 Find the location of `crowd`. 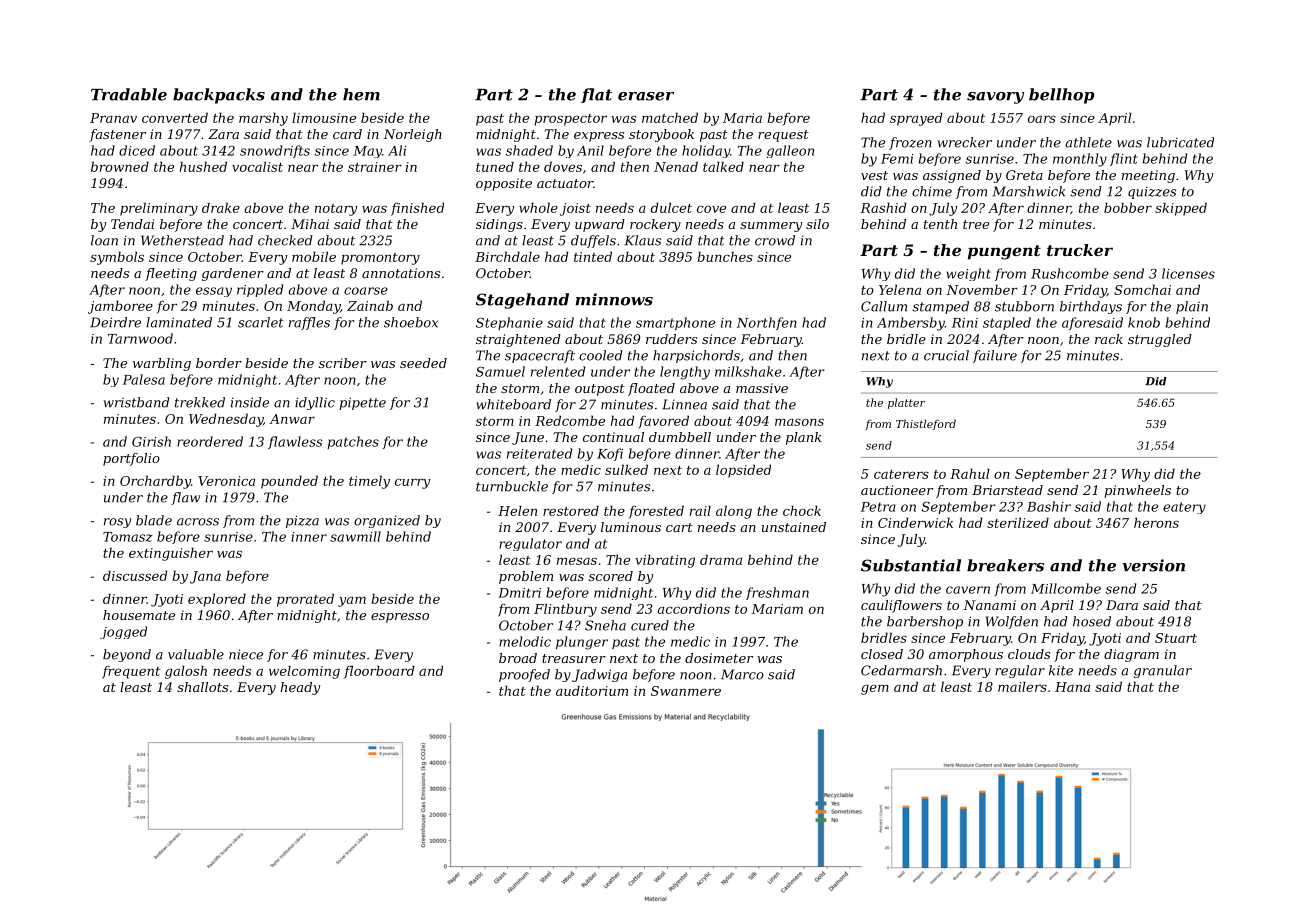

crowd is located at coordinates (775, 240).
